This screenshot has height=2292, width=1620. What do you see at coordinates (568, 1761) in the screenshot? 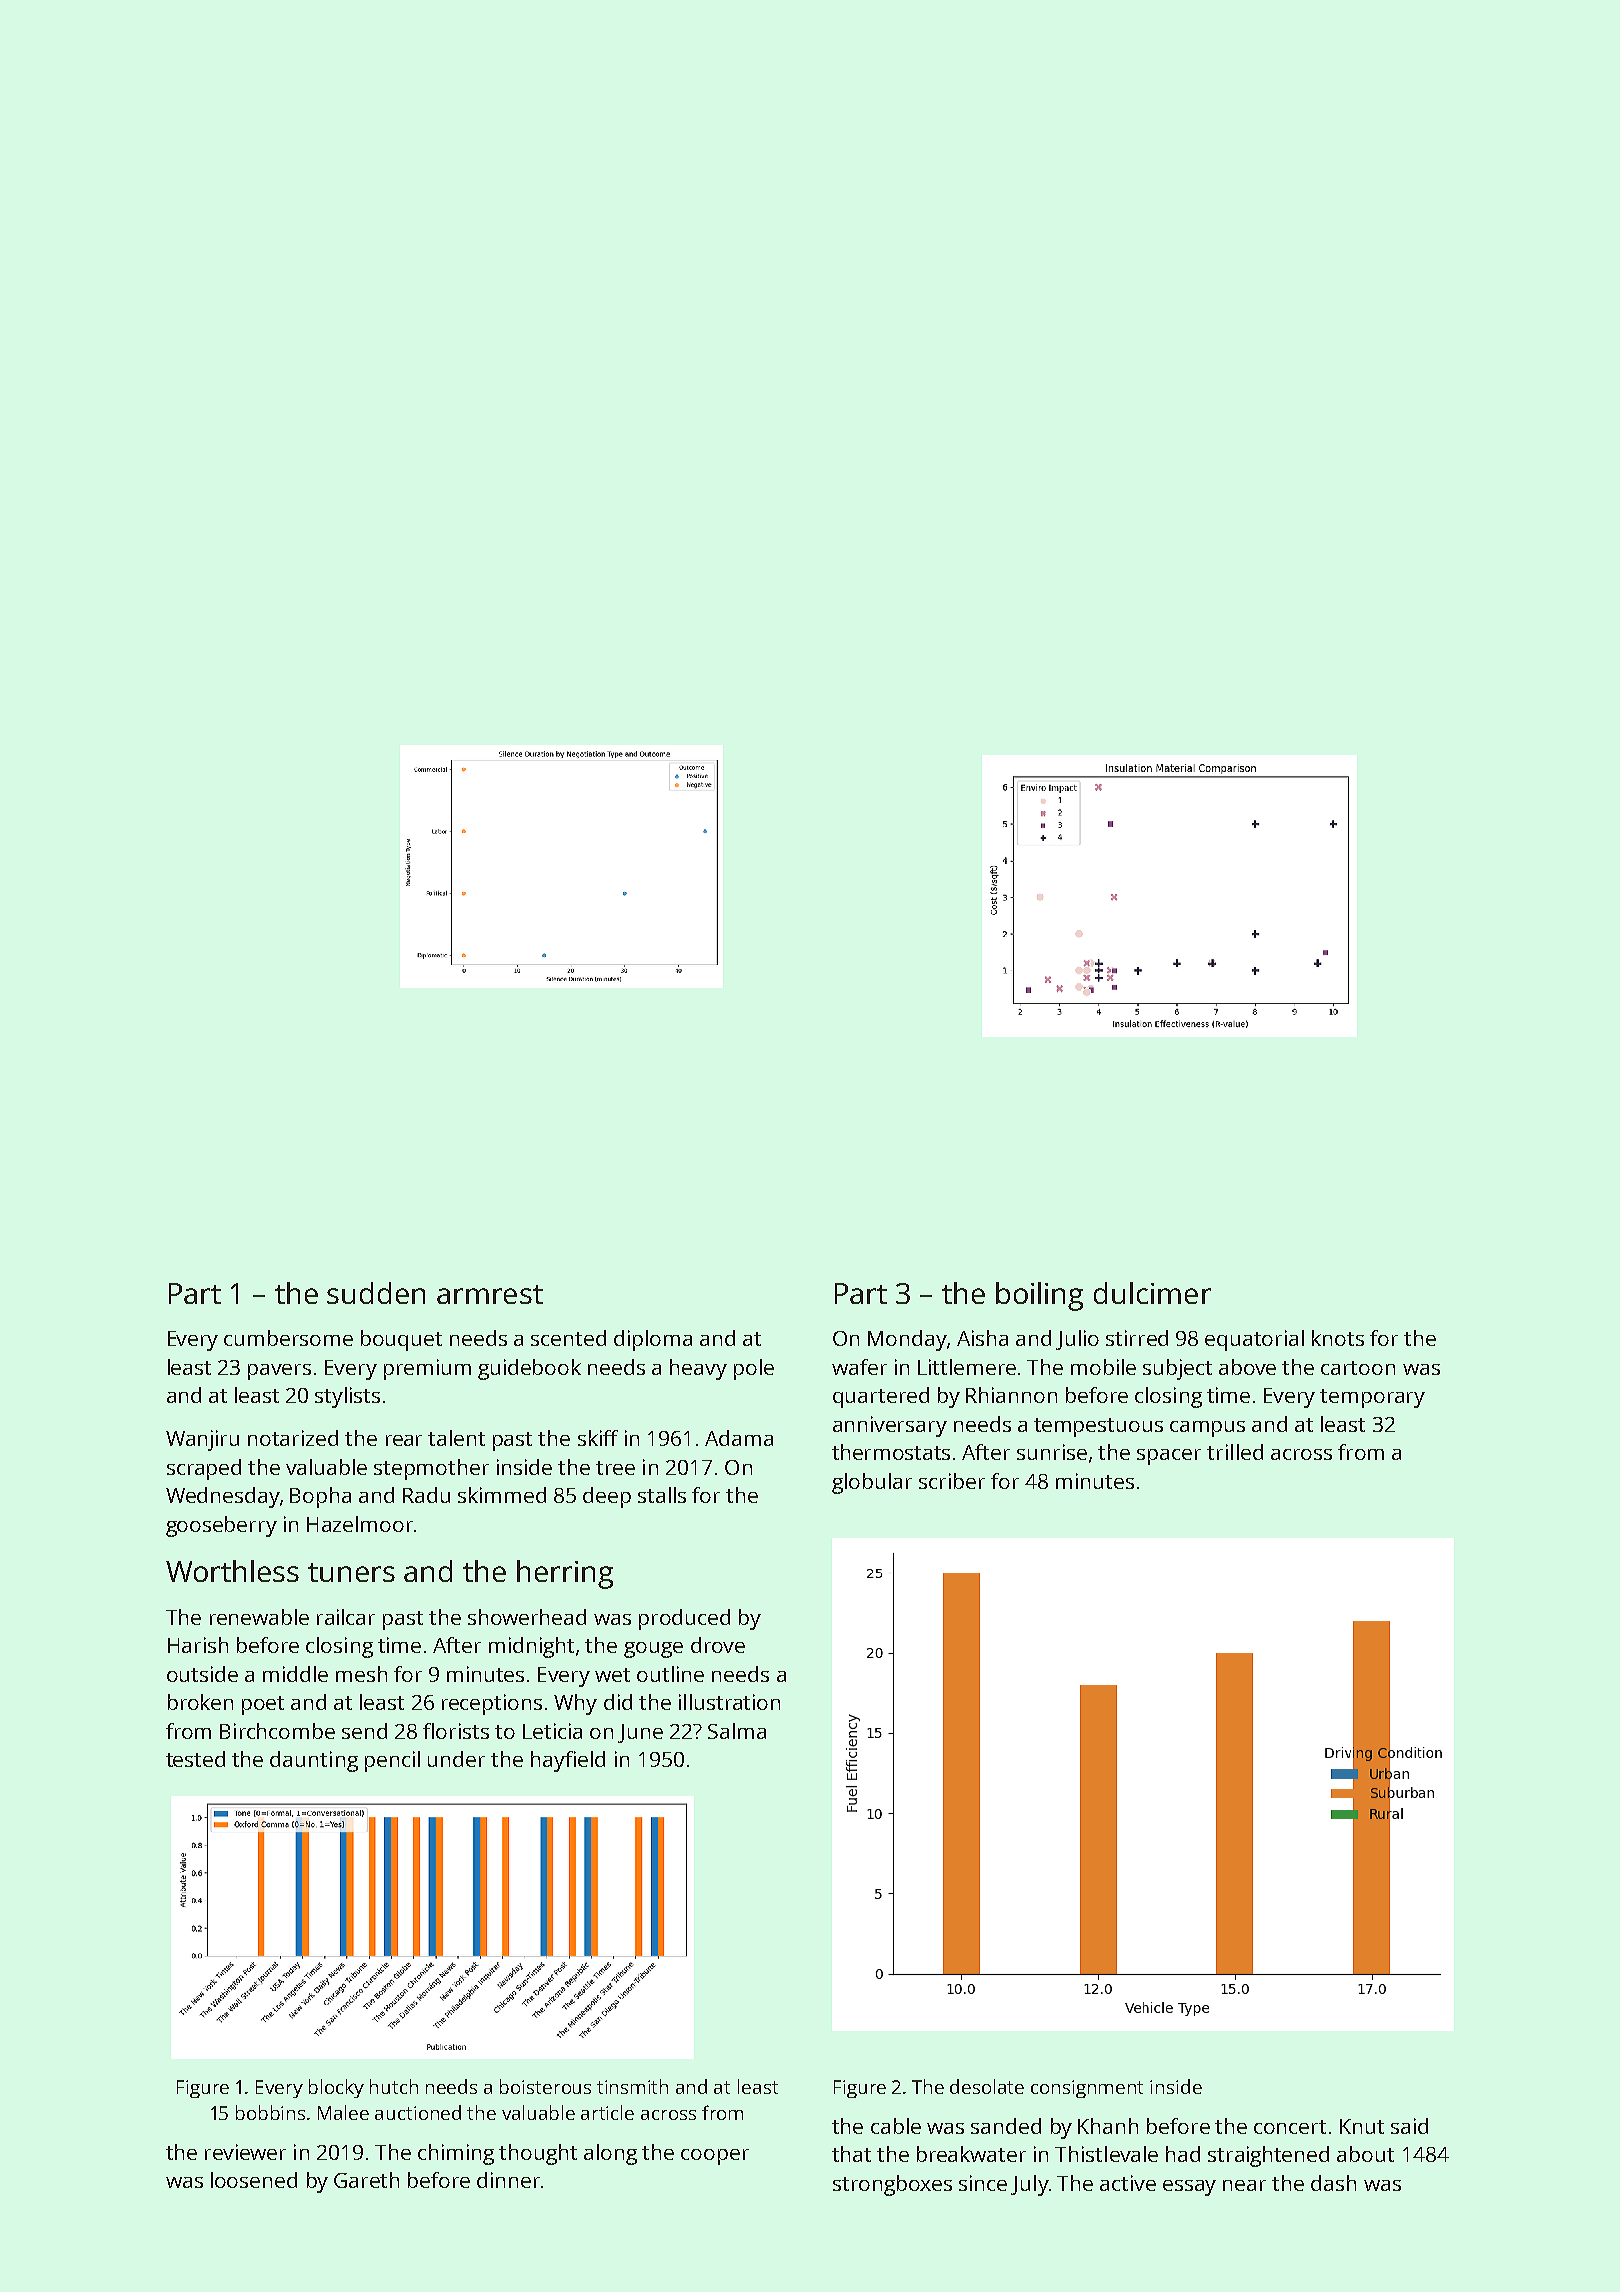
I see `hayfield` at bounding box center [568, 1761].
